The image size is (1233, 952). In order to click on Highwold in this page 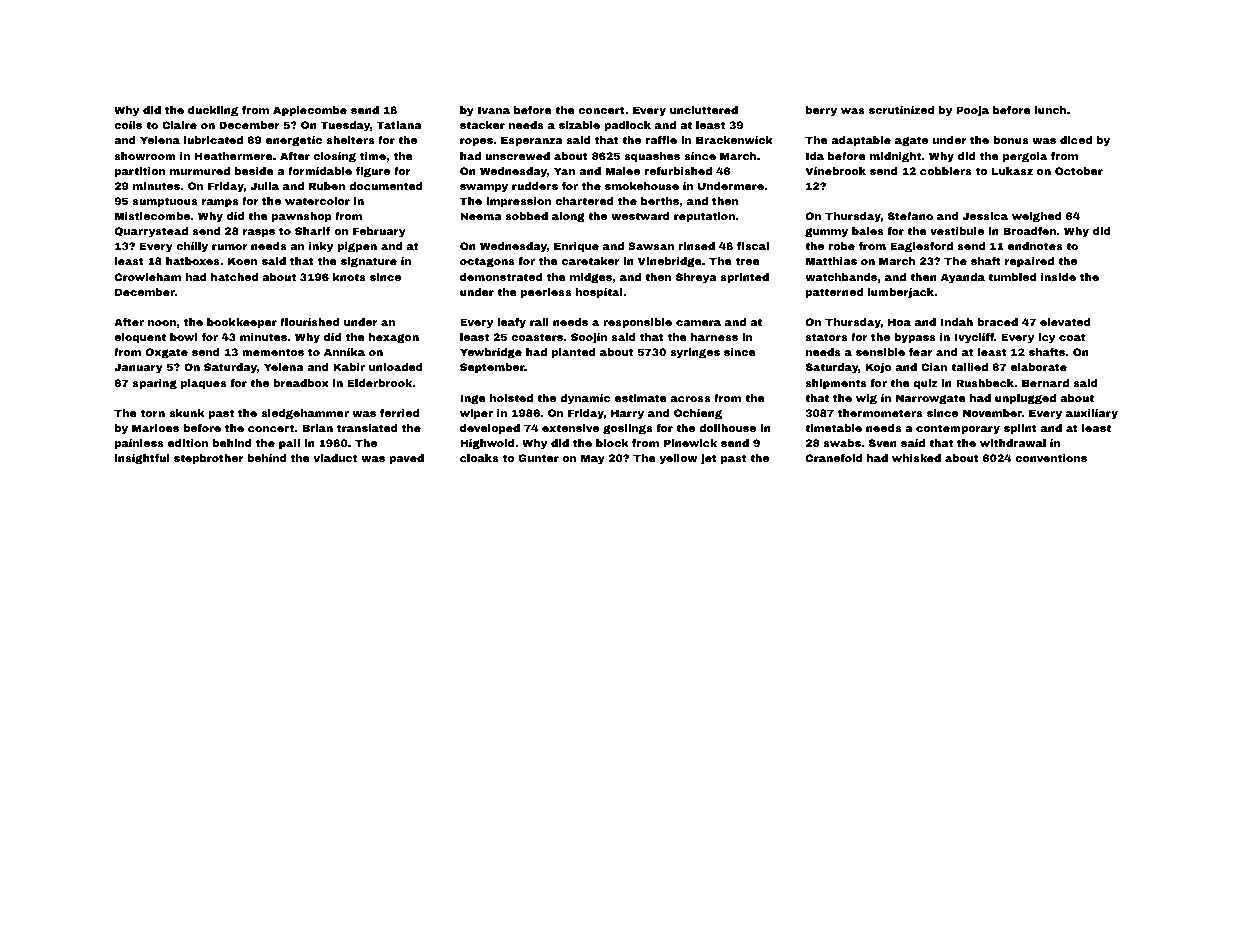, I will do `click(487, 444)`.
